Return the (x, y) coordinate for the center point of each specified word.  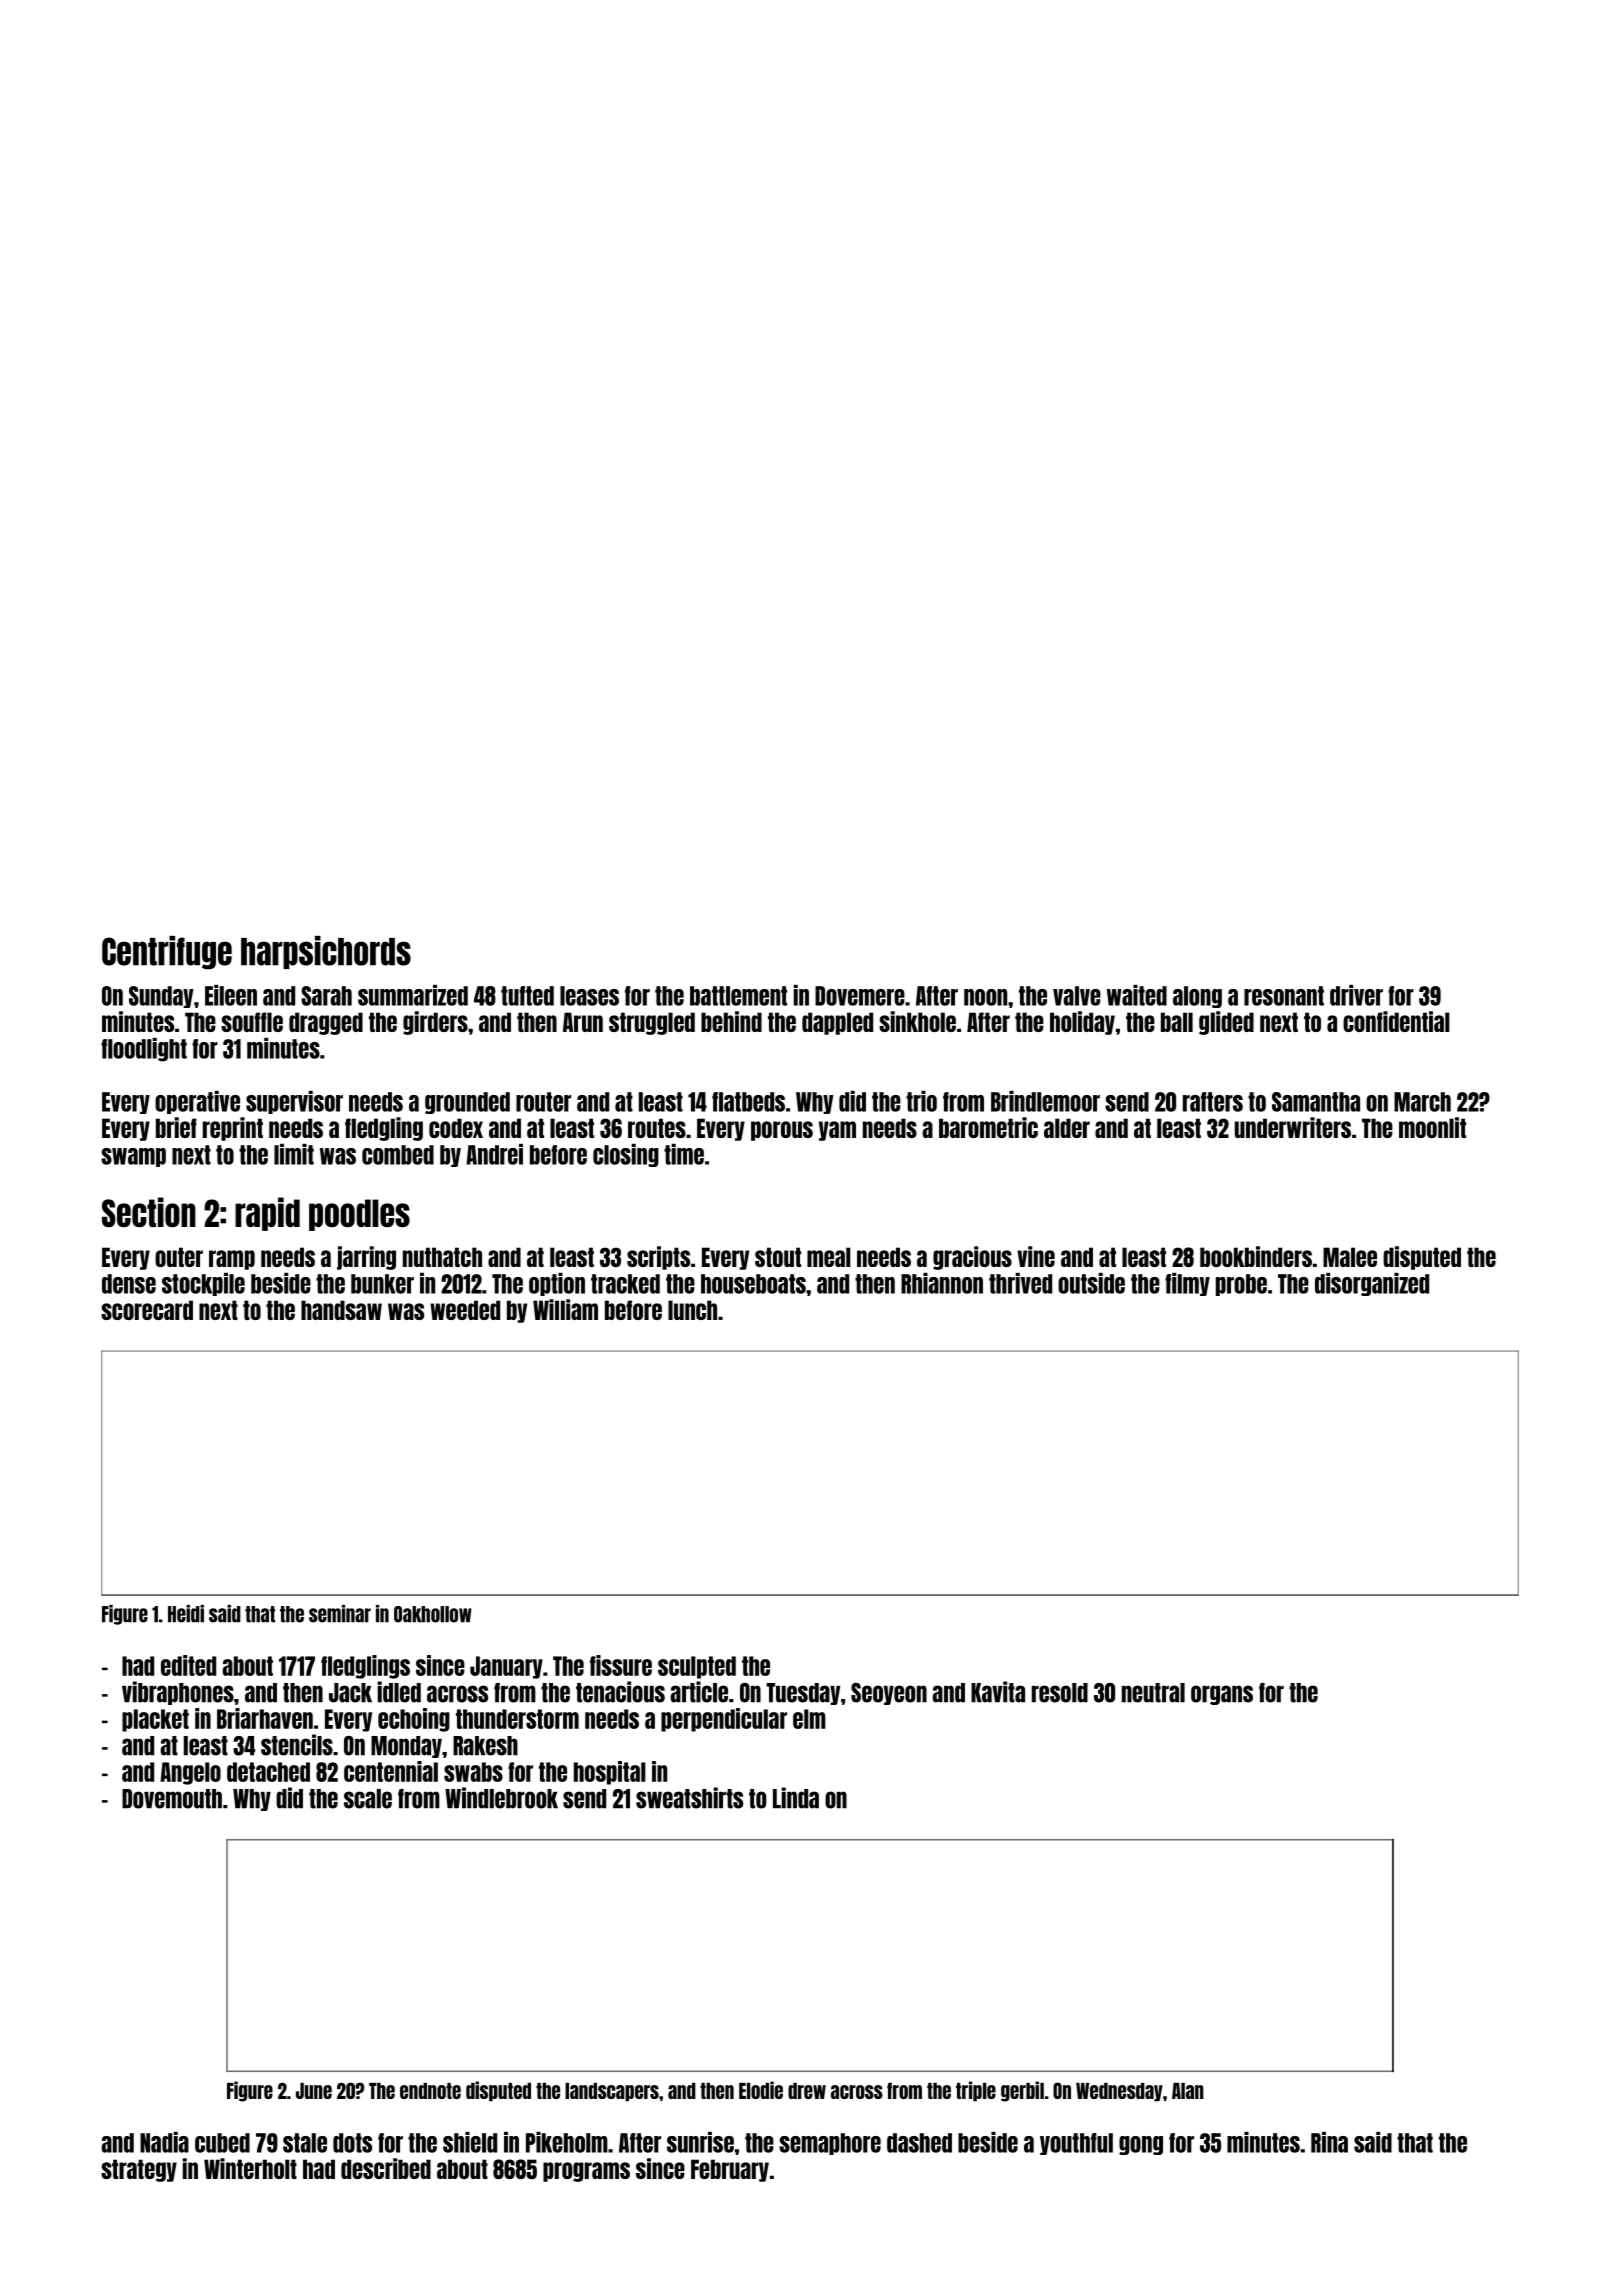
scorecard (147, 1310)
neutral (1153, 1693)
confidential (1396, 1021)
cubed (222, 2143)
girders (435, 1023)
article (699, 1692)
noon (985, 997)
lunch (692, 1310)
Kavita (998, 1692)
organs (1222, 1695)
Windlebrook (501, 1798)
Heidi (186, 1614)
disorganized (1372, 1284)
